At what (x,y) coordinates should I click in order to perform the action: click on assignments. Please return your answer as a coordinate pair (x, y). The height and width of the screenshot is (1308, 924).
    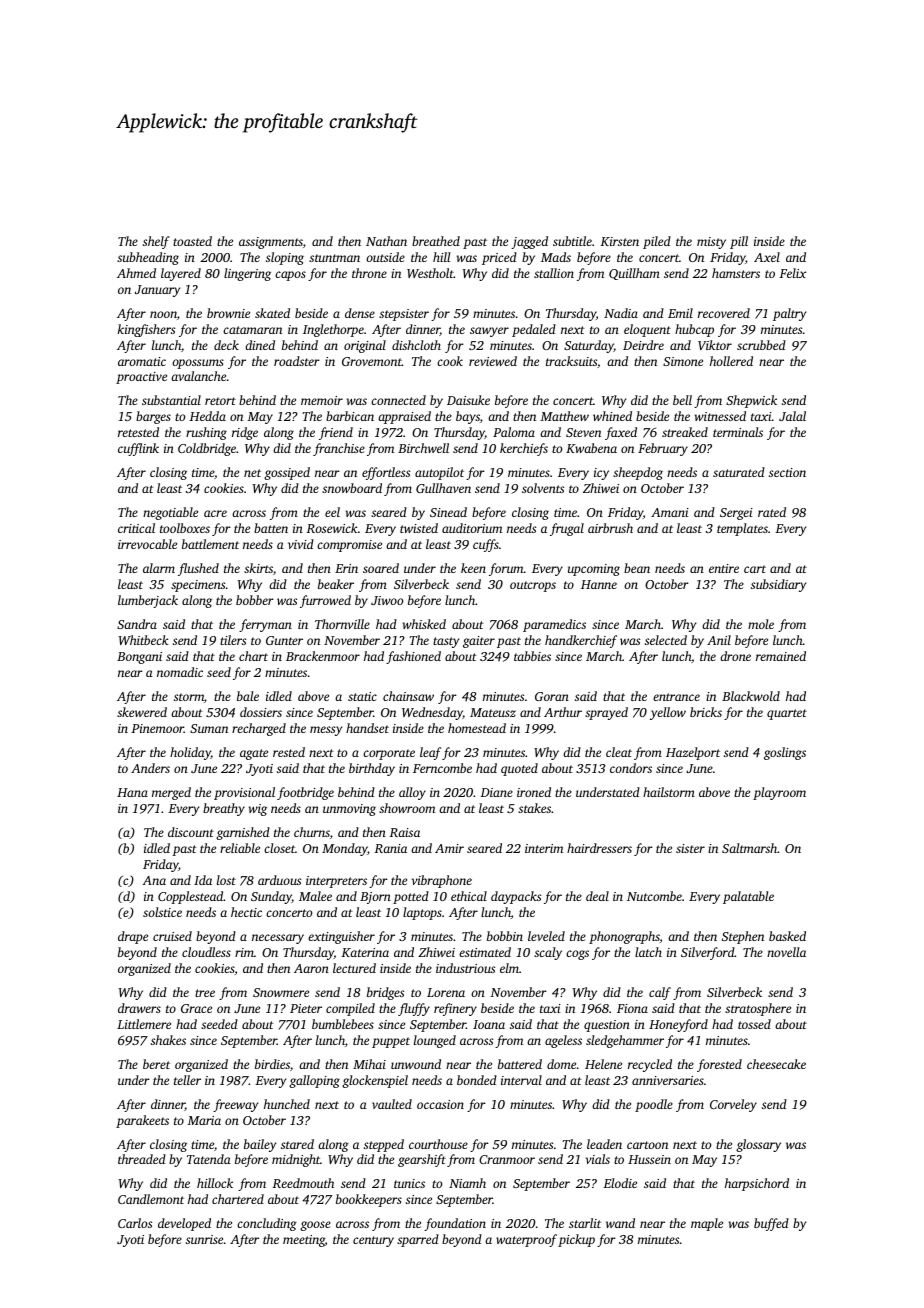
    Looking at the image, I should click on (271, 243).
